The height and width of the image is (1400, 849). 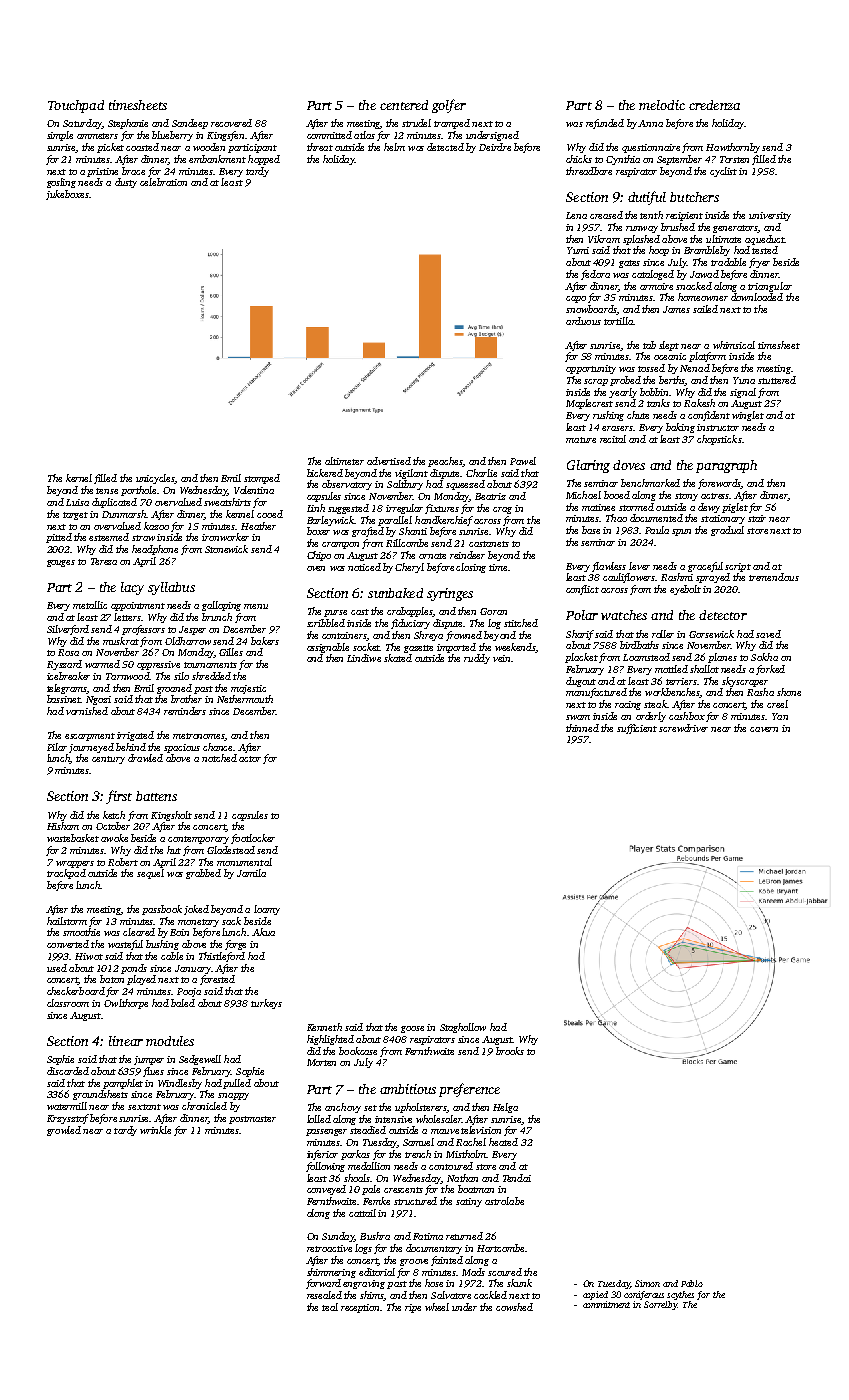 I want to click on helm, so click(x=394, y=147).
